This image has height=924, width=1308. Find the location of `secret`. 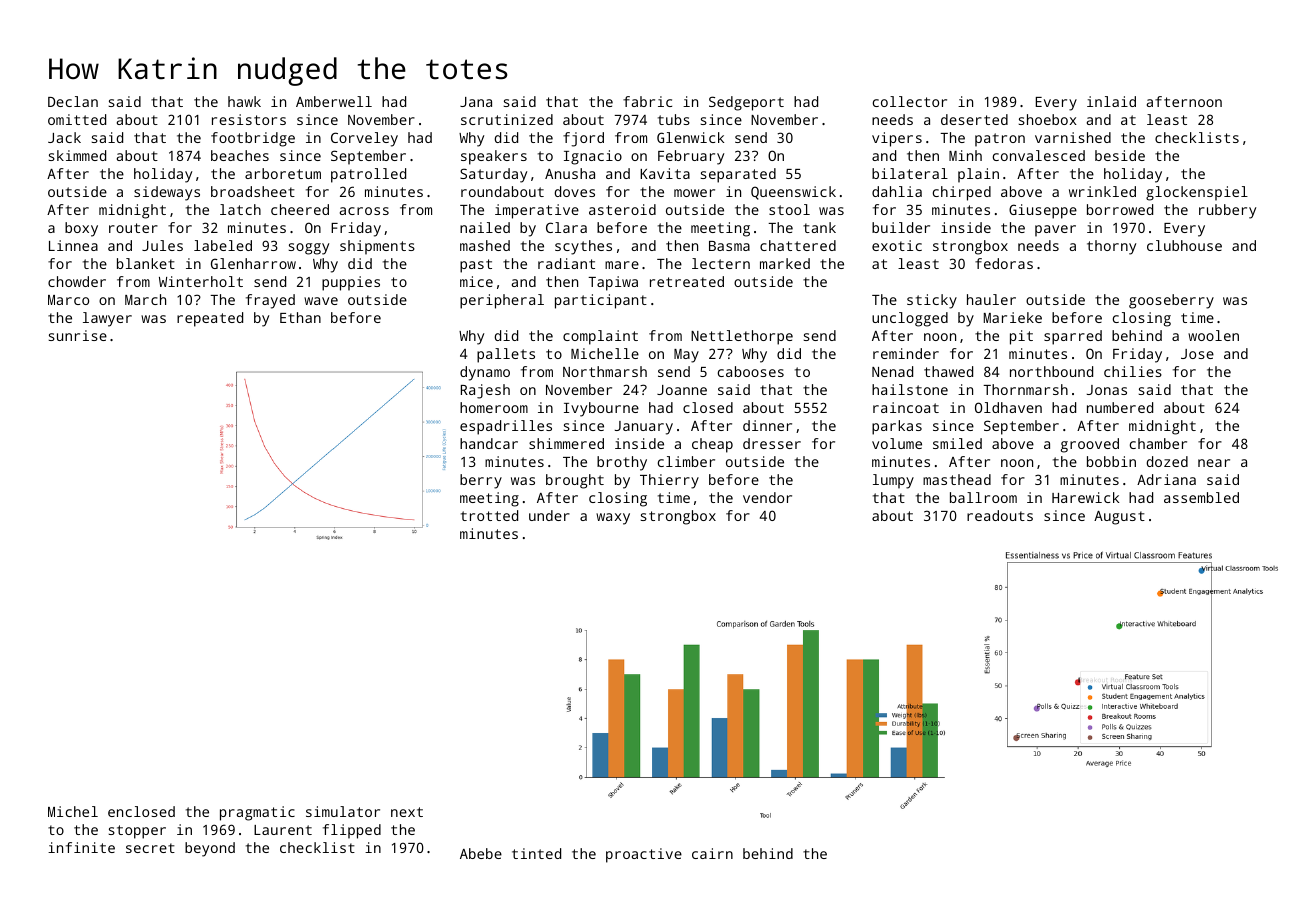

secret is located at coordinates (150, 848).
